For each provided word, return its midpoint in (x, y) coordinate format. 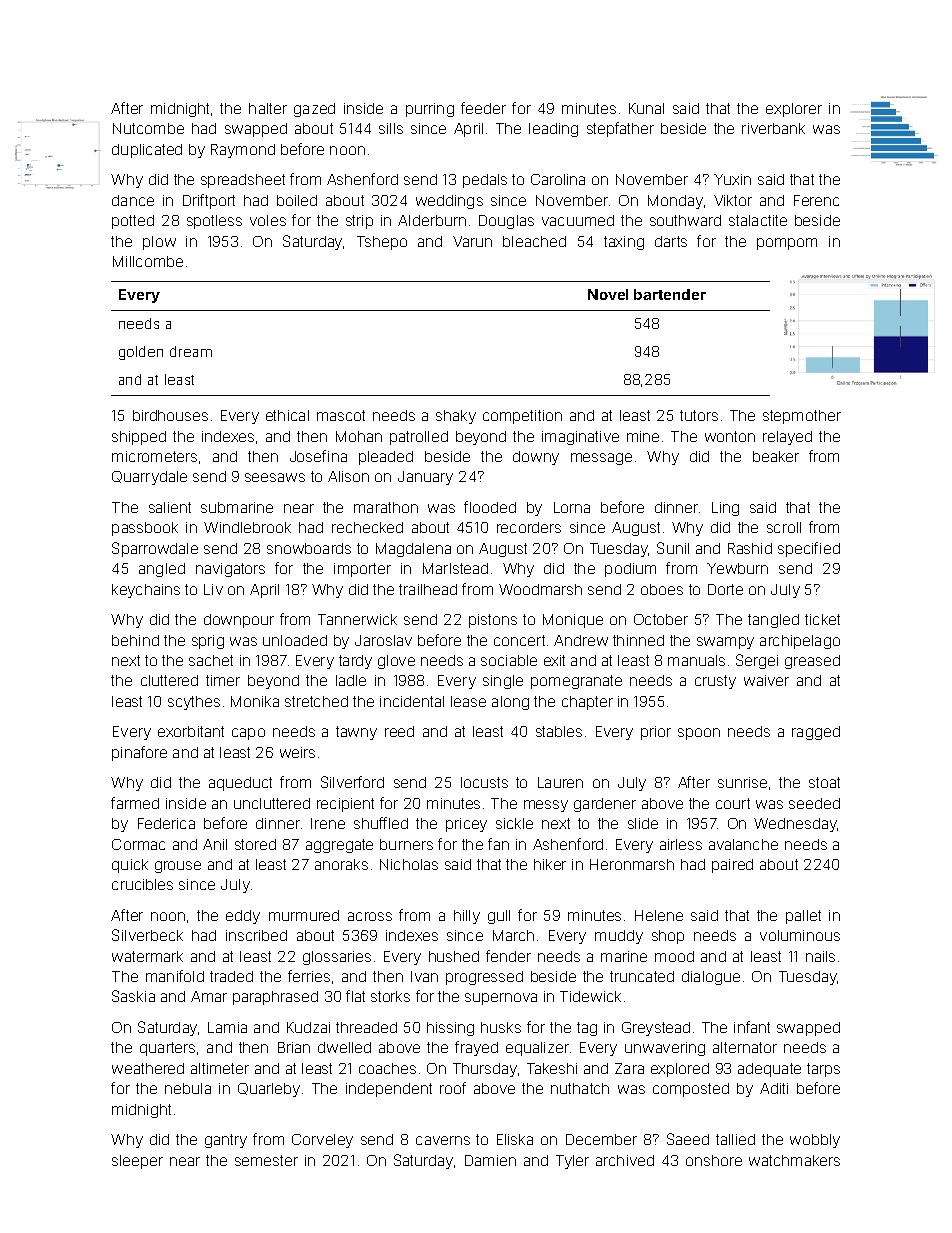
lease (468, 701)
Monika (255, 701)
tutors (699, 415)
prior (656, 733)
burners (406, 844)
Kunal (646, 108)
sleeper (137, 1162)
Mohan (359, 436)
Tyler (572, 1162)
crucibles (142, 884)
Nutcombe (148, 128)
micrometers (154, 456)
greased (812, 662)
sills (391, 128)
